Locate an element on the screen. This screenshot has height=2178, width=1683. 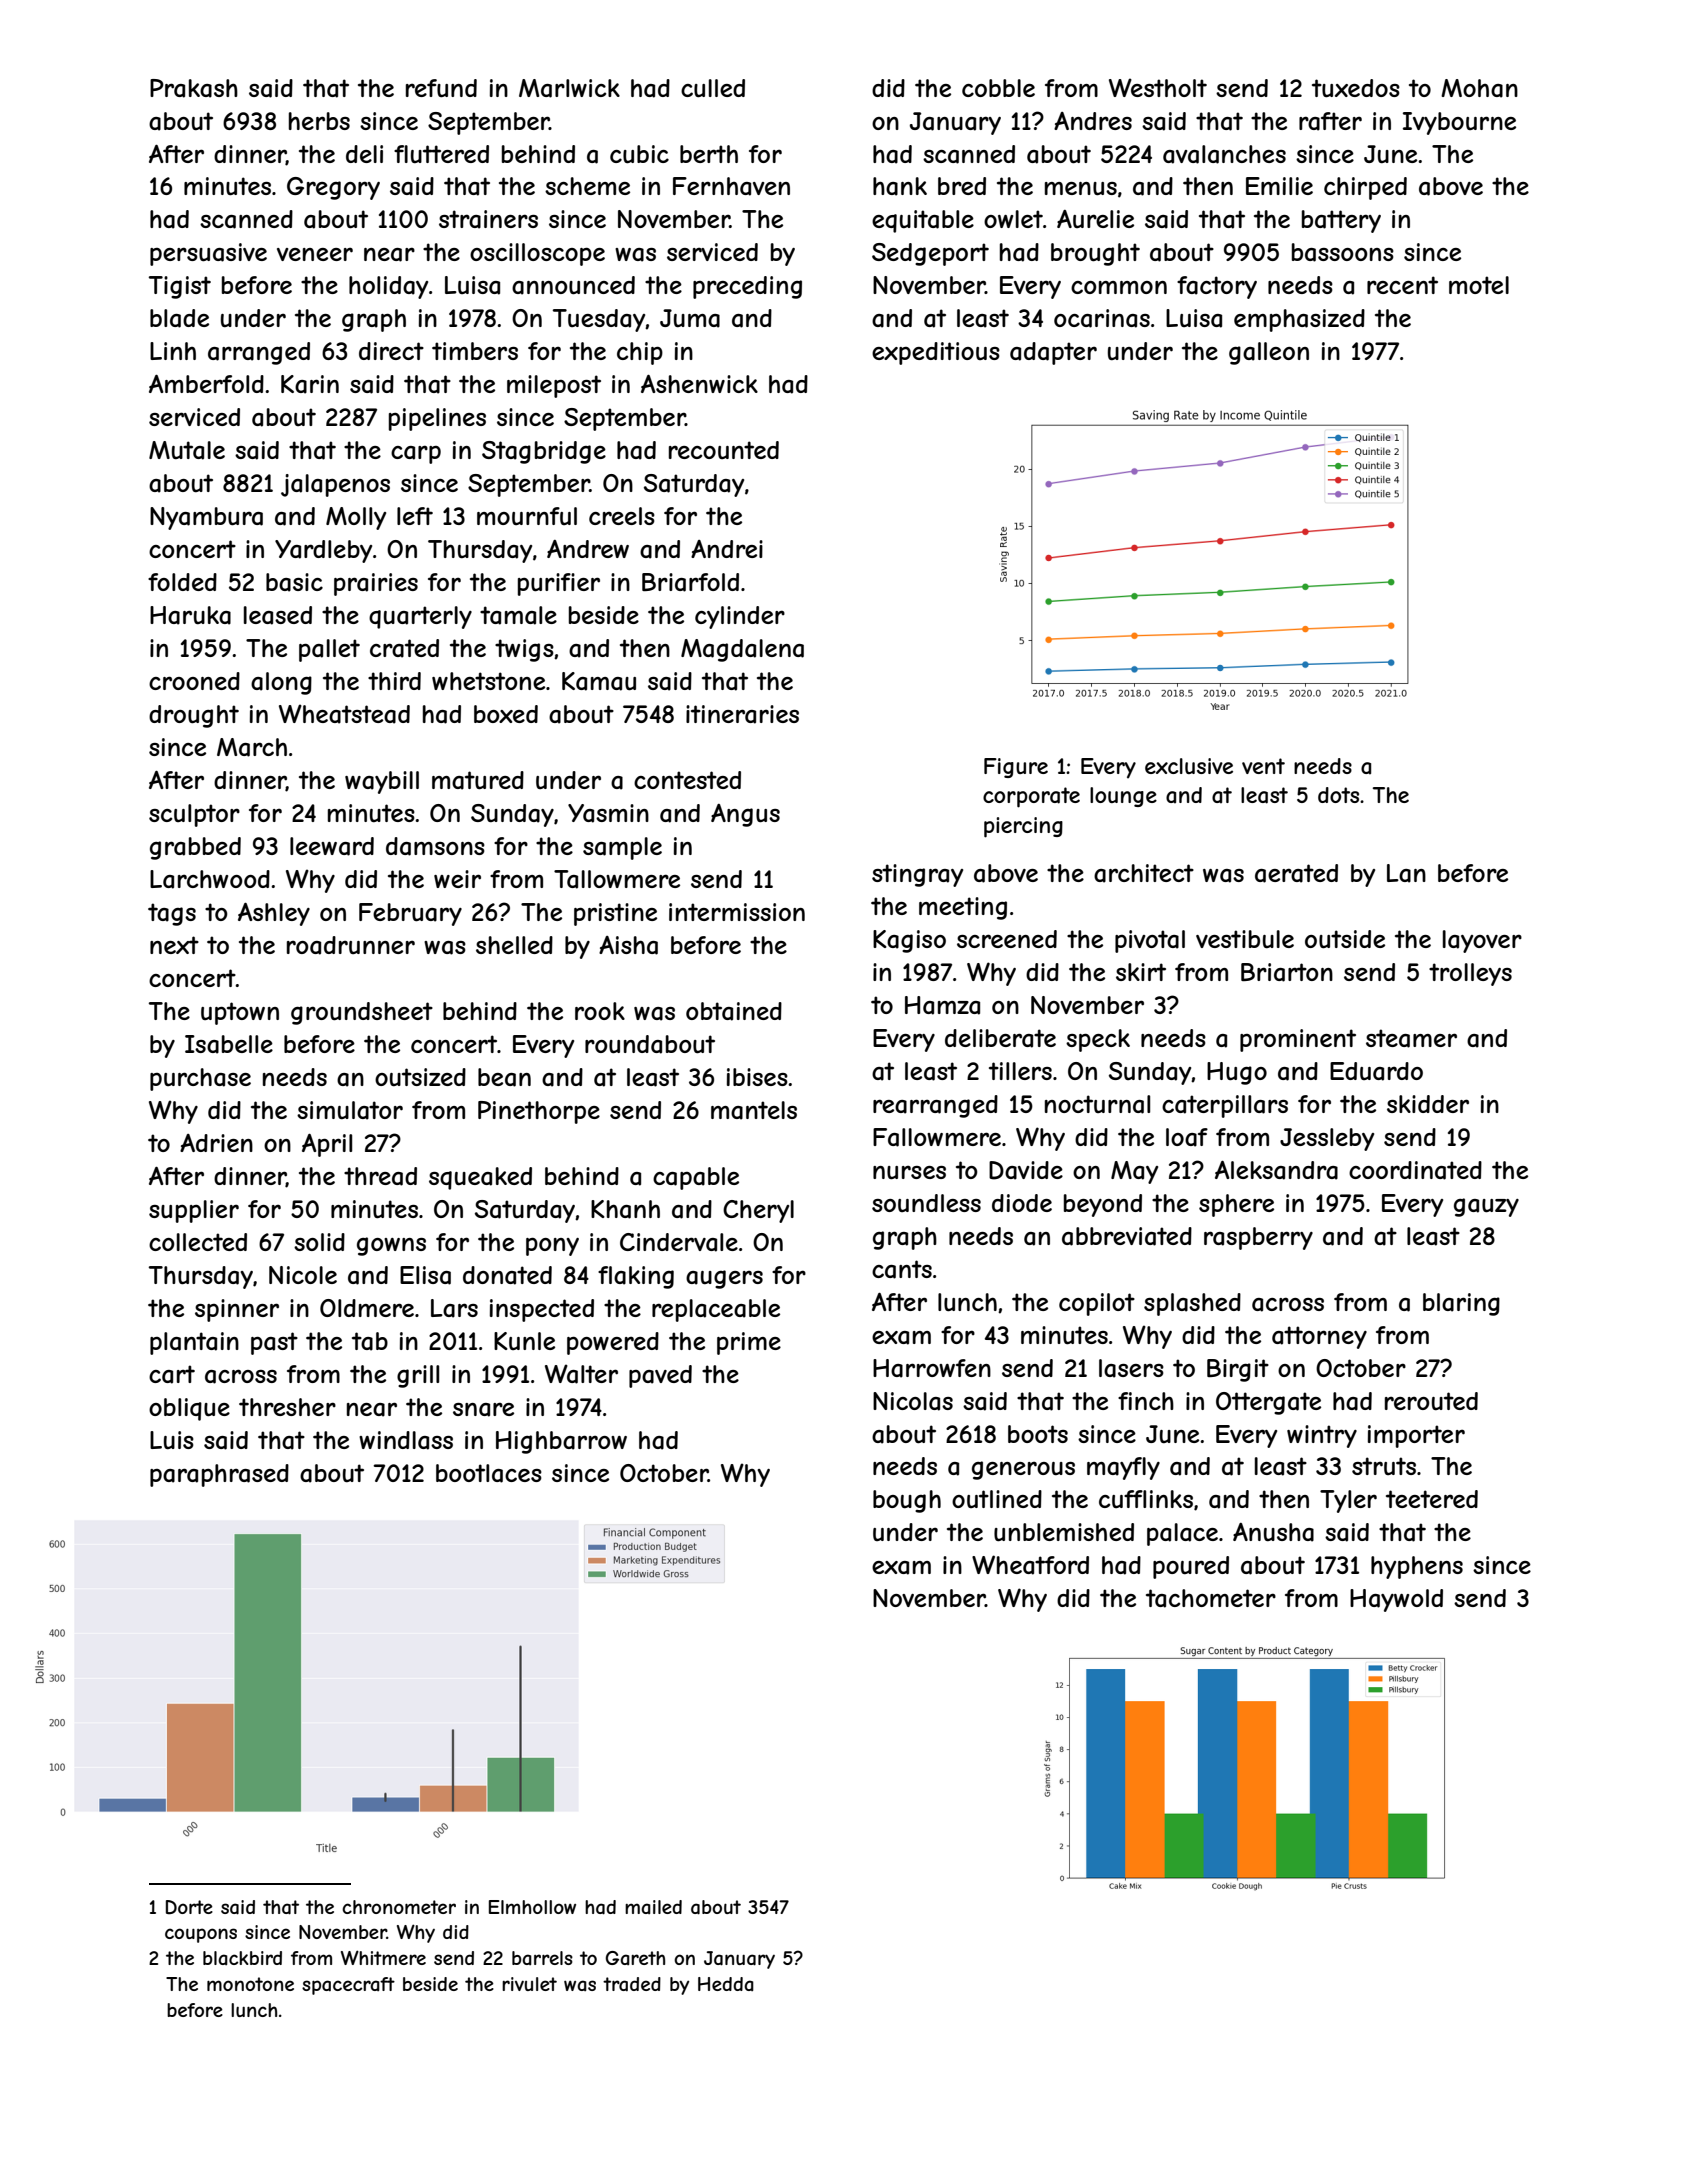
mailed is located at coordinates (653, 1907).
